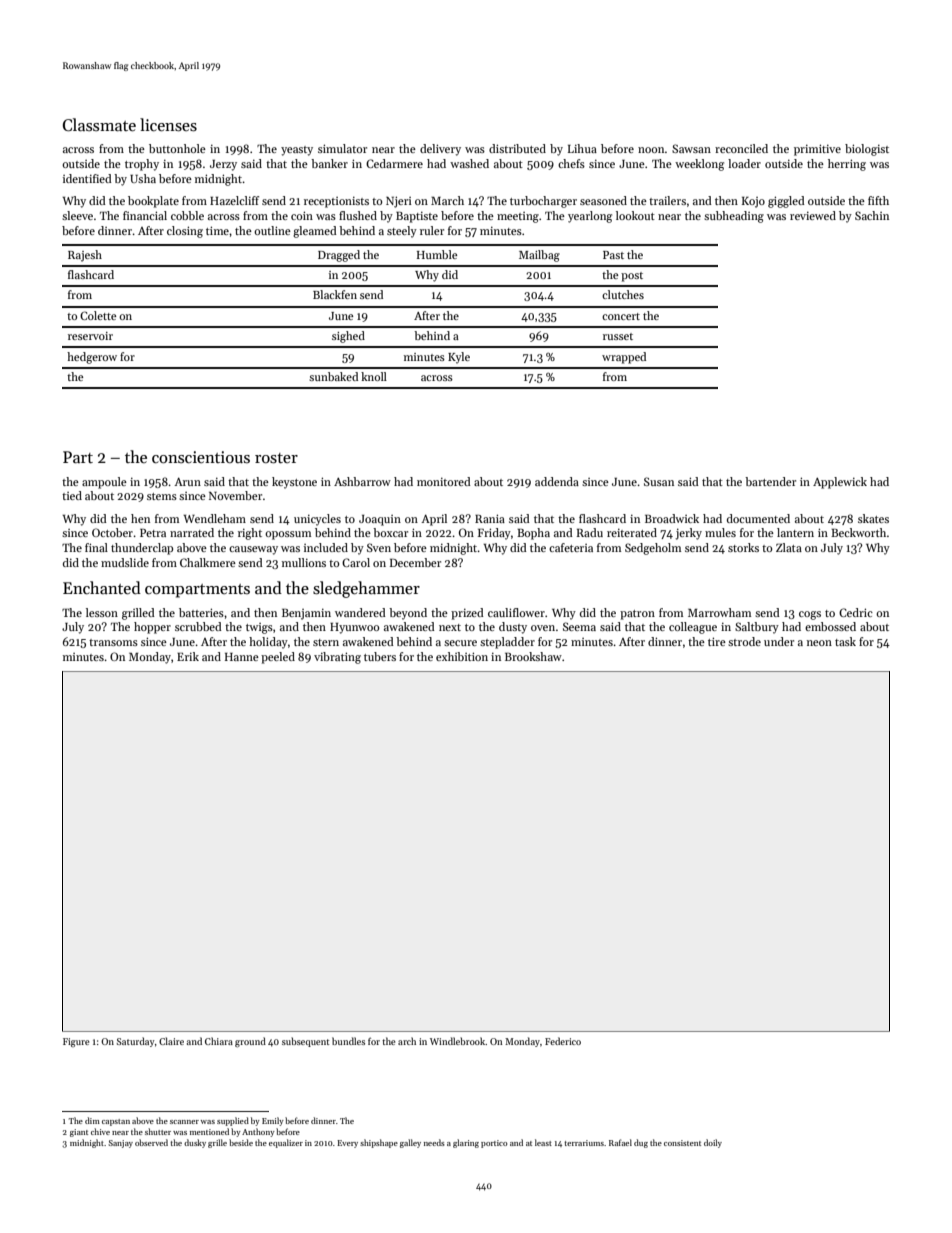 The width and height of the image is (952, 1233). I want to click on Usha, so click(143, 178).
